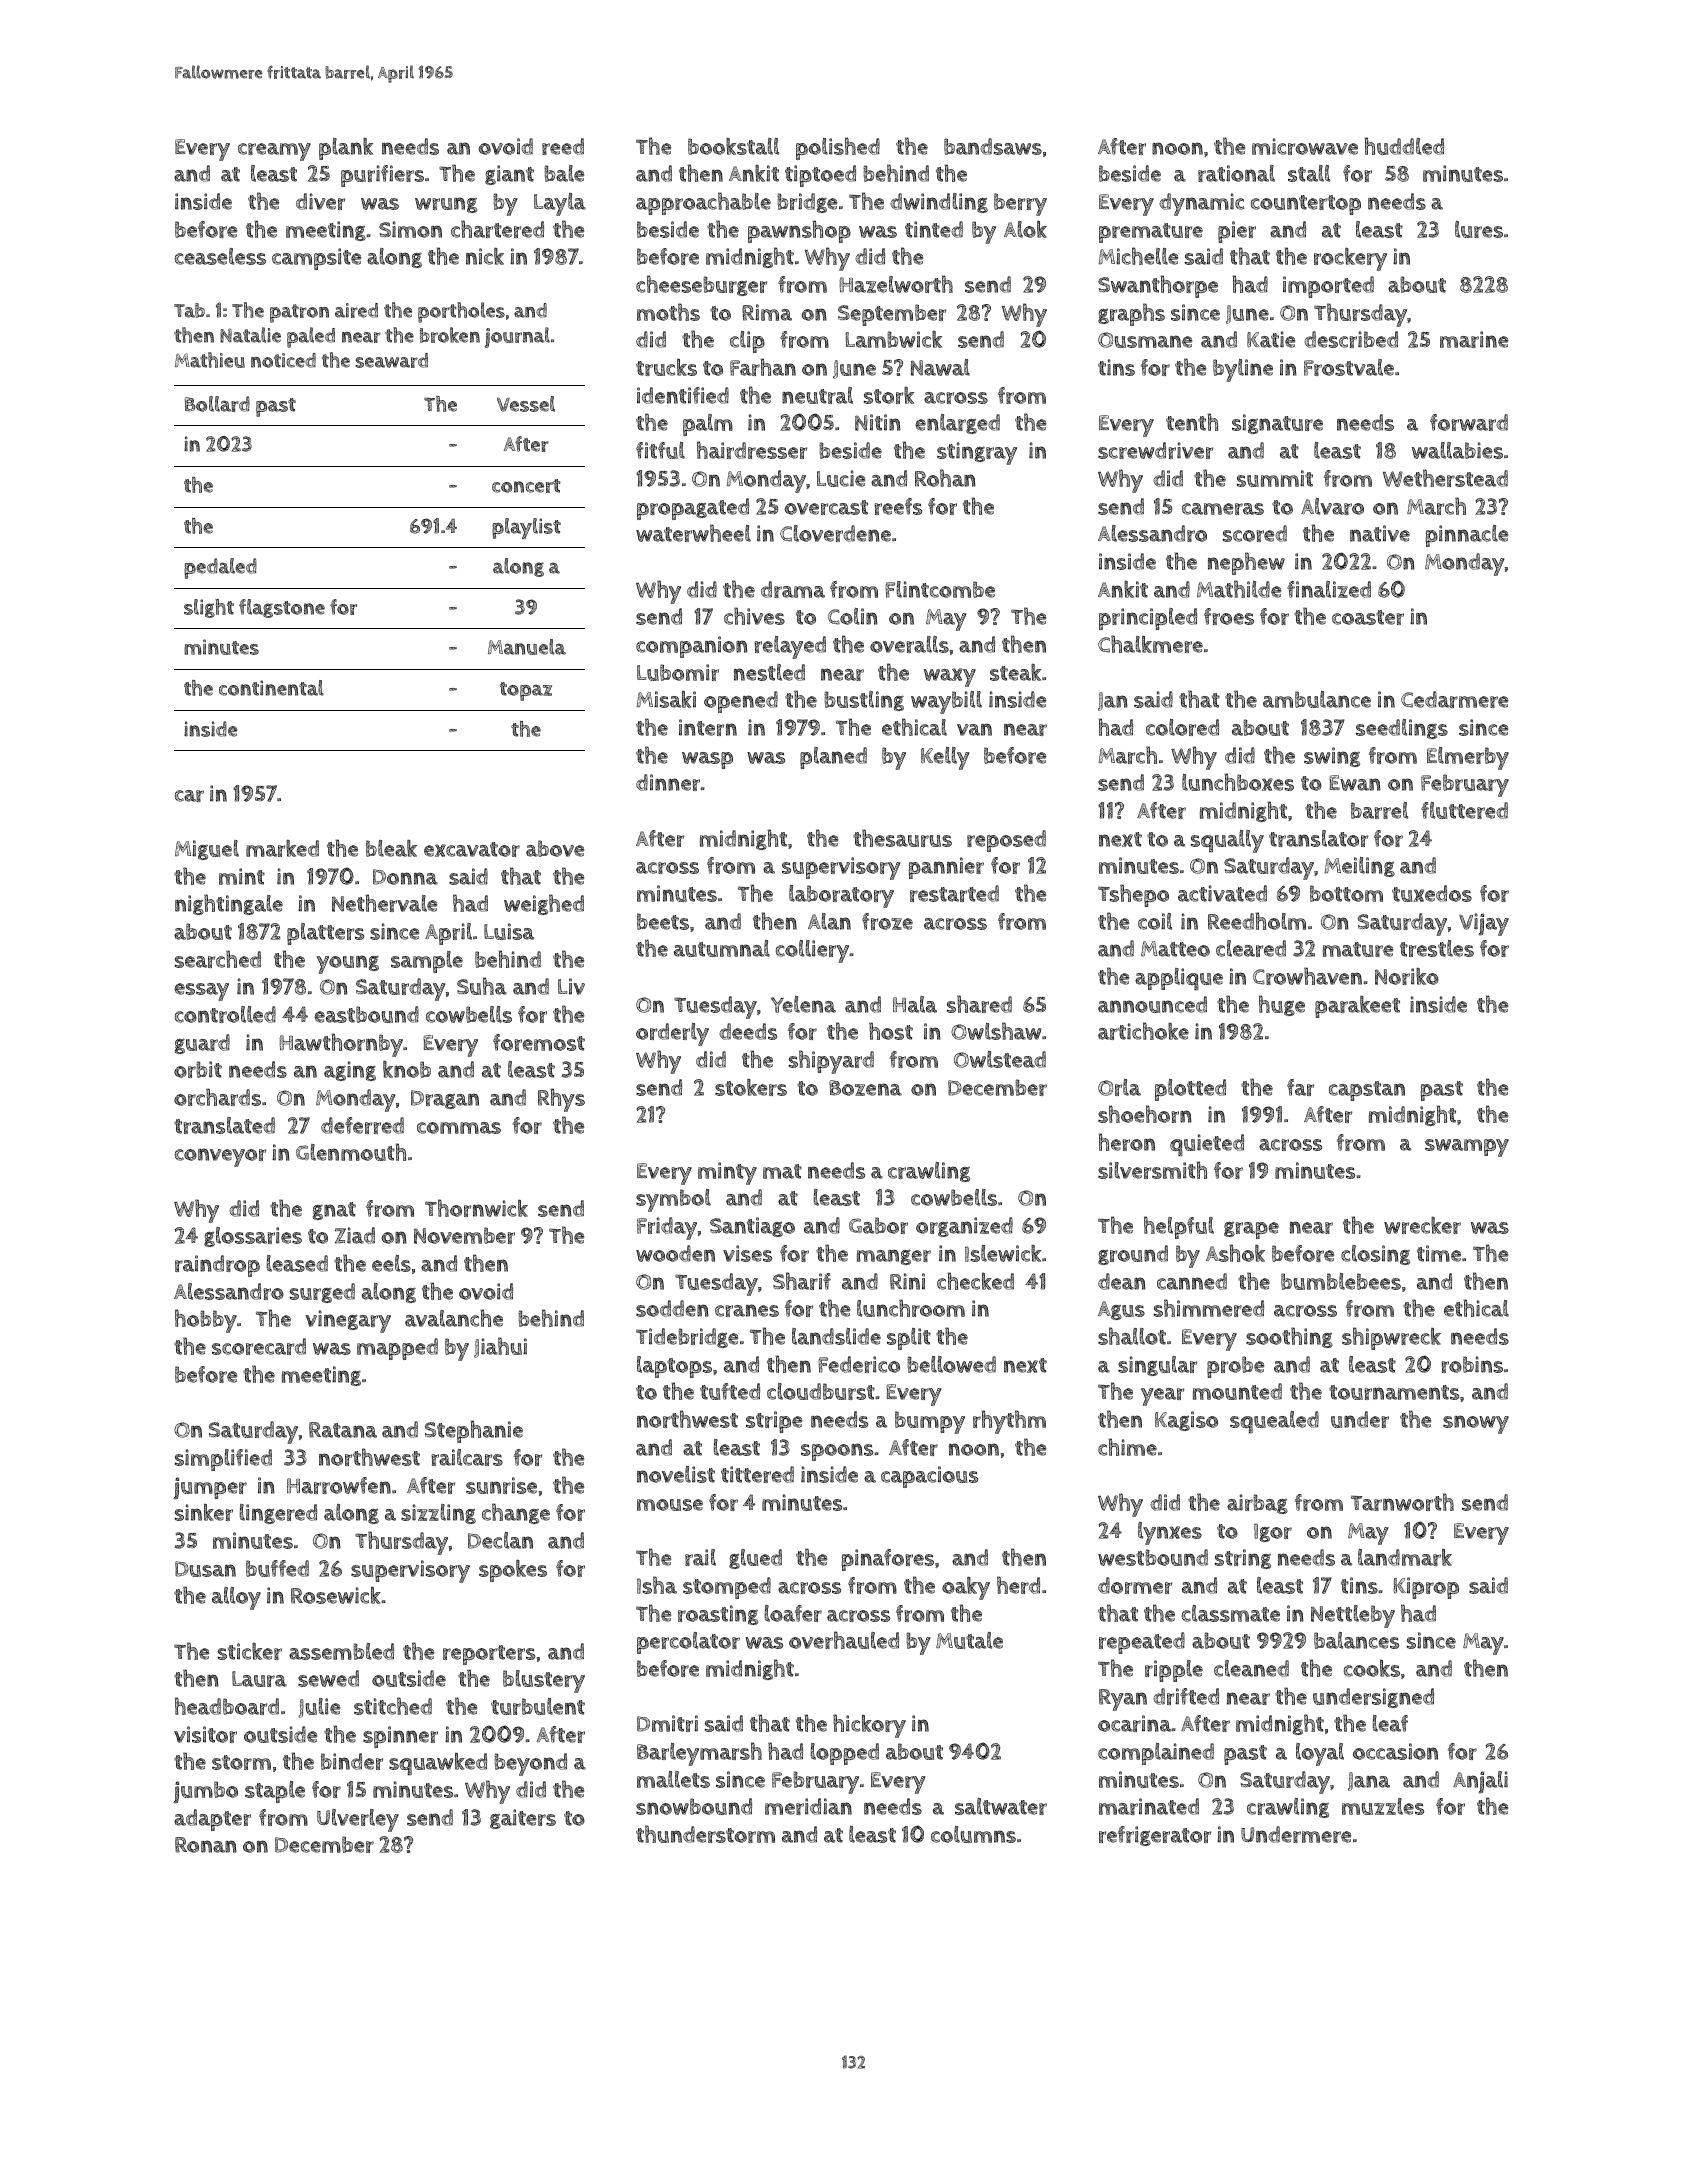  I want to click on continental, so click(271, 688).
